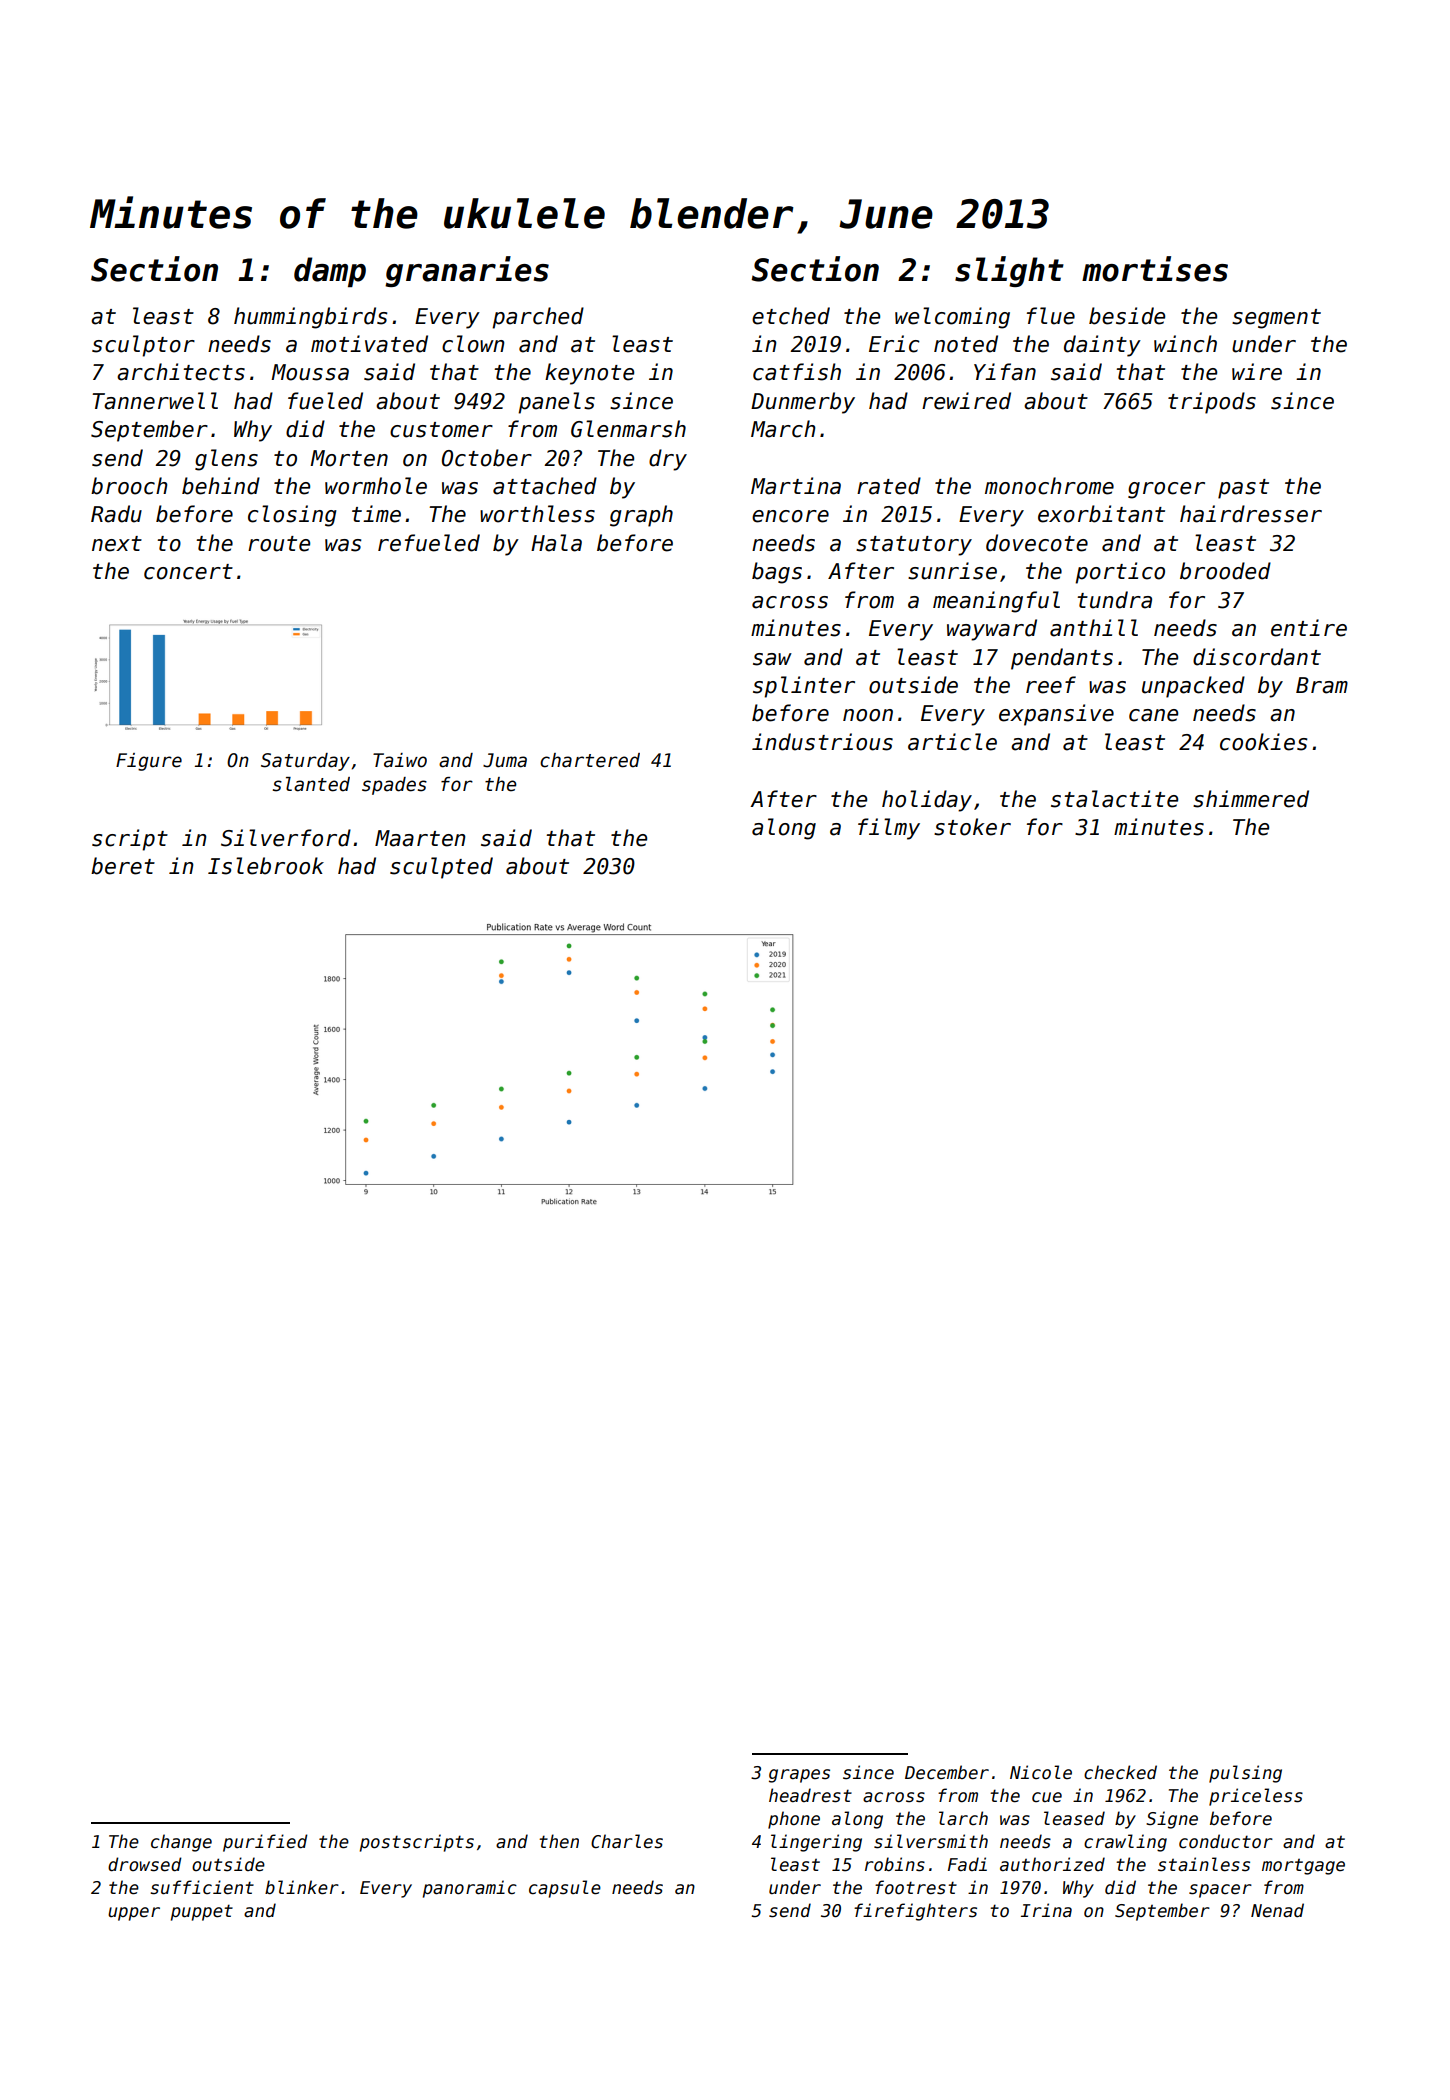 The width and height of the page is (1450, 2100). Describe the element at coordinates (537, 514) in the page. I see `worthless` at that location.
